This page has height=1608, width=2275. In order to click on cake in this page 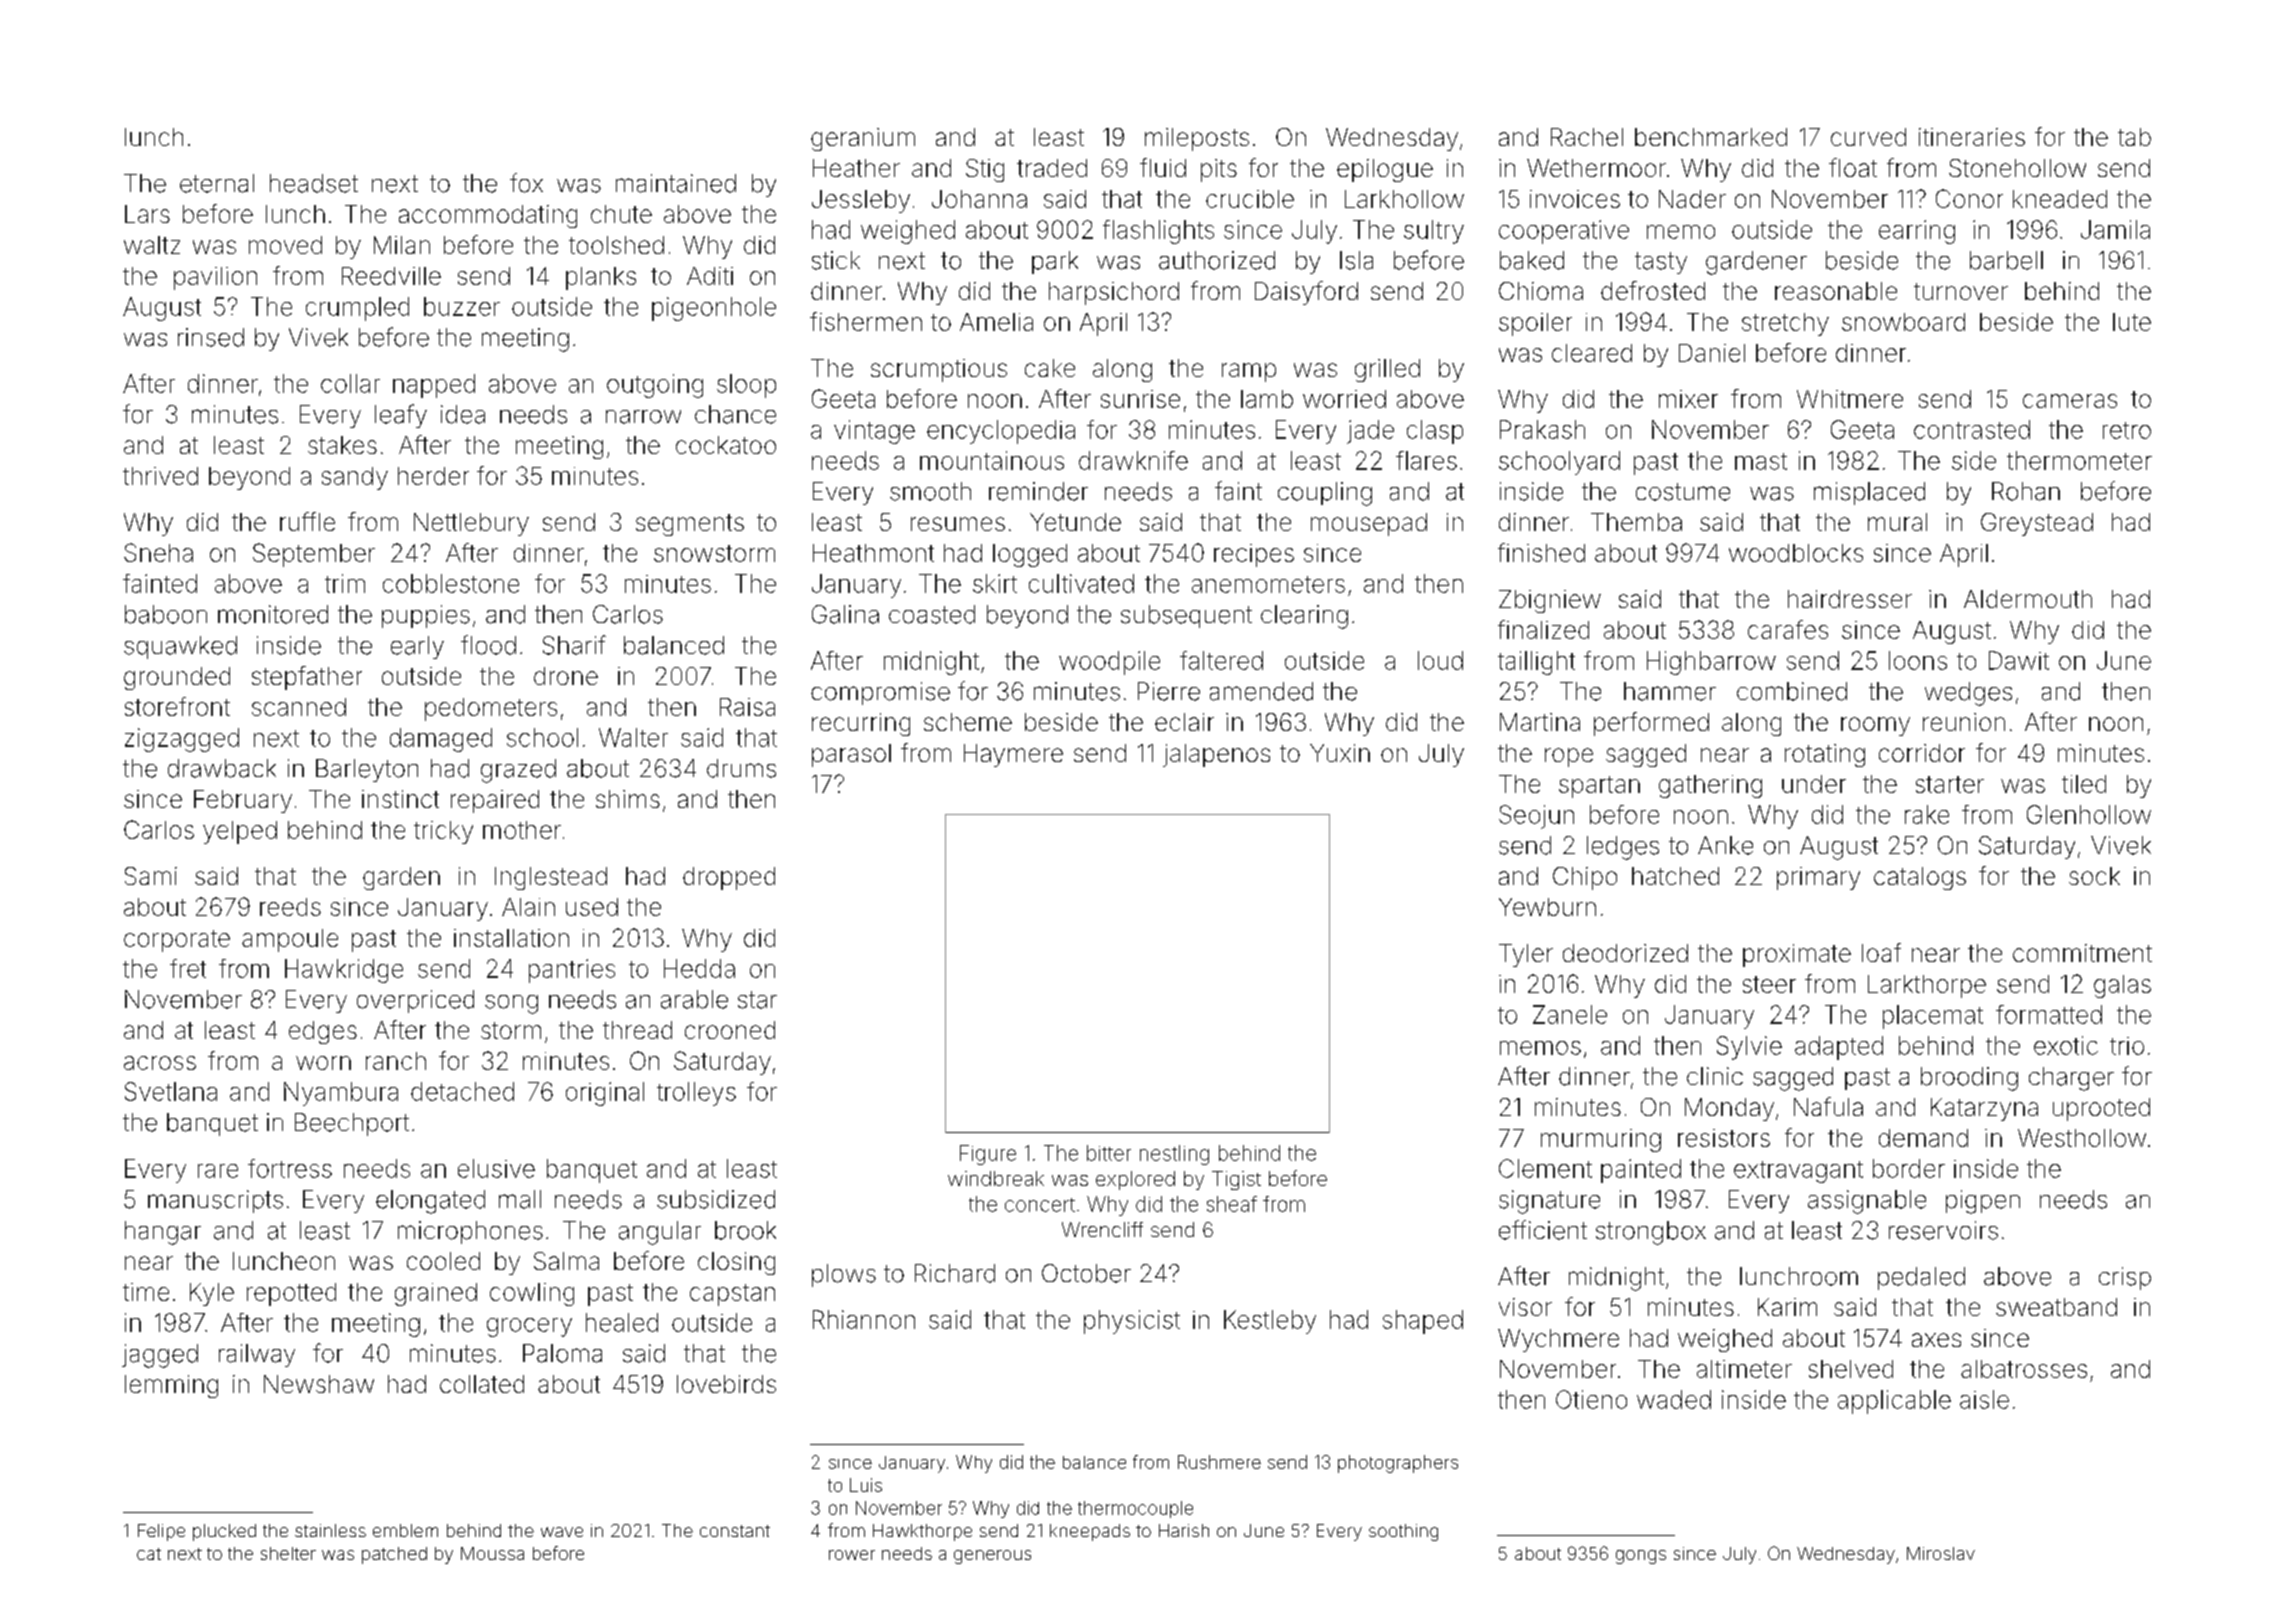, I will do `click(1050, 368)`.
